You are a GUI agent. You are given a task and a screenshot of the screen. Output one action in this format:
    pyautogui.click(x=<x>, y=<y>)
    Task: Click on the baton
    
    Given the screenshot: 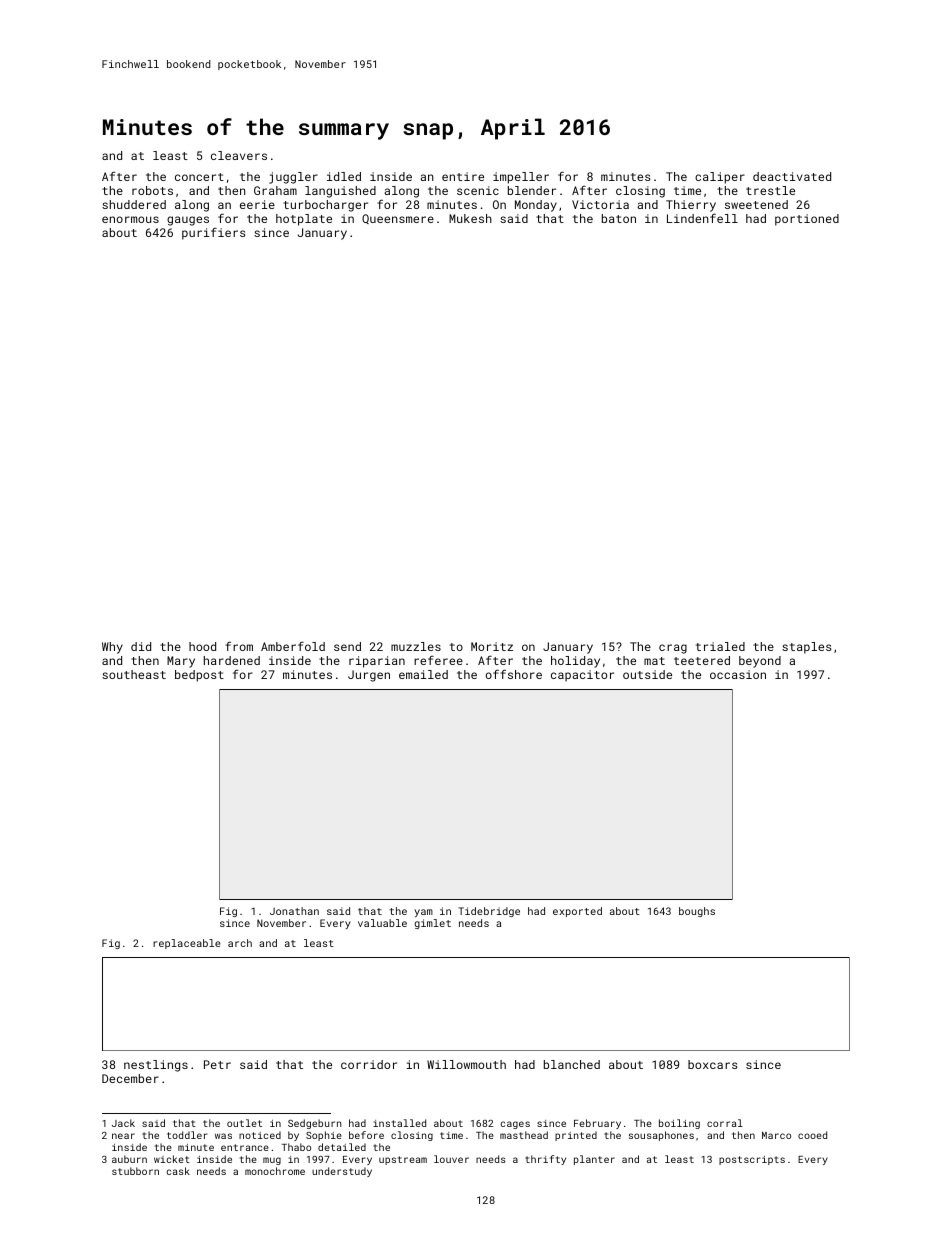 What is the action you would take?
    pyautogui.click(x=619, y=218)
